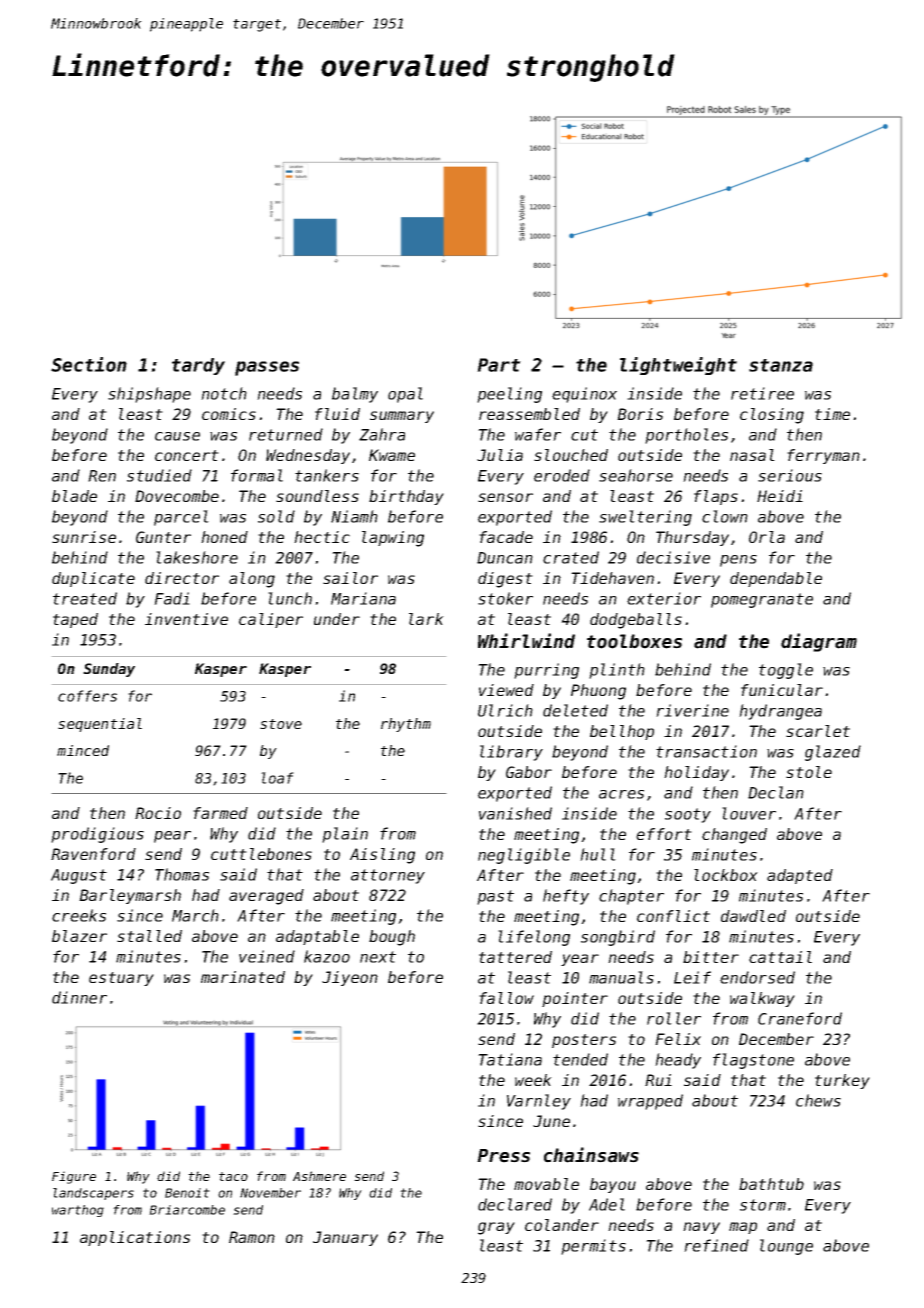 Image resolution: width=924 pixels, height=1308 pixels. What do you see at coordinates (261, 854) in the page?
I see `cuttlebones` at bounding box center [261, 854].
